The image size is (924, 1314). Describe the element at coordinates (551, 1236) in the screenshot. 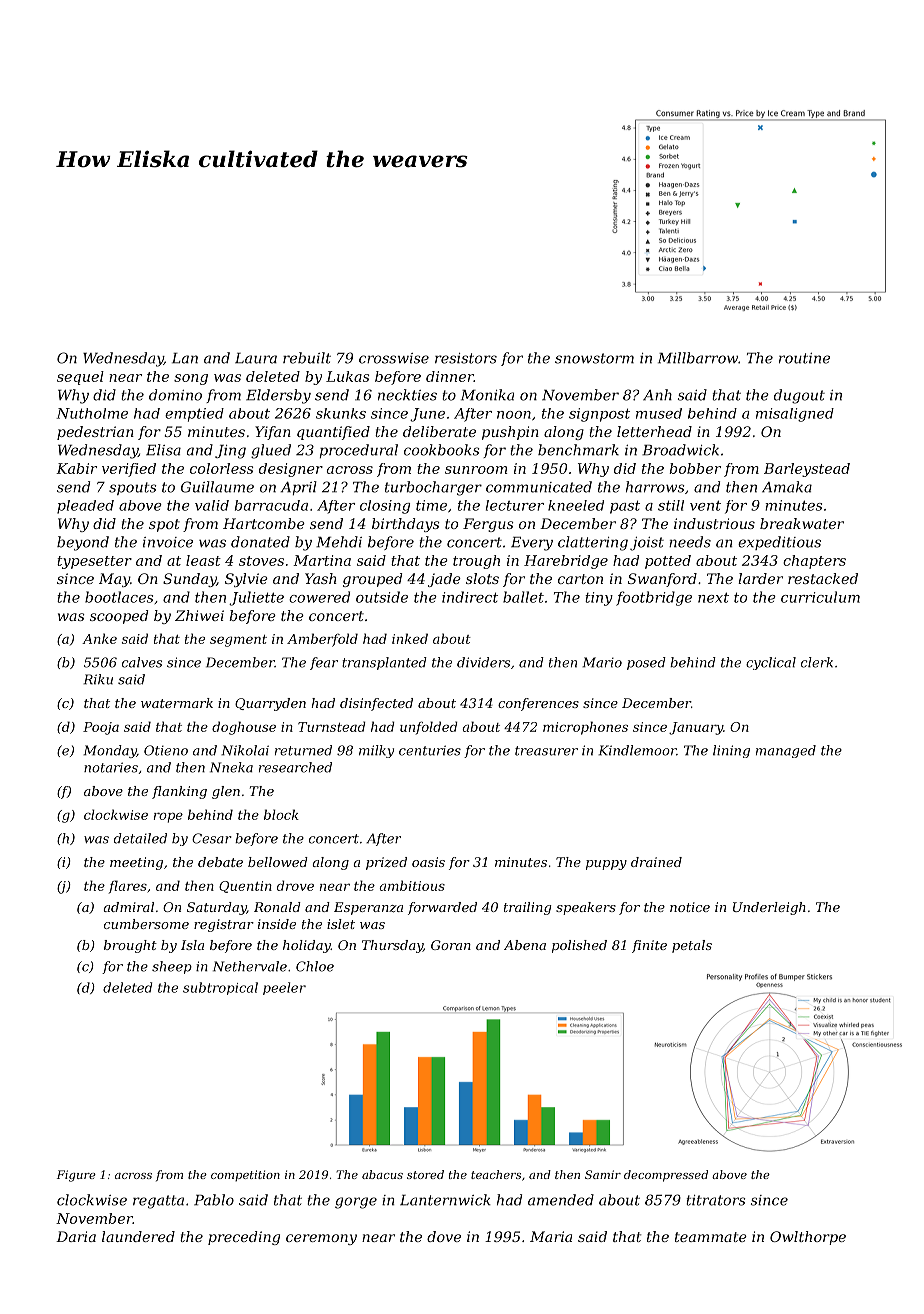

I see `Maria` at that location.
